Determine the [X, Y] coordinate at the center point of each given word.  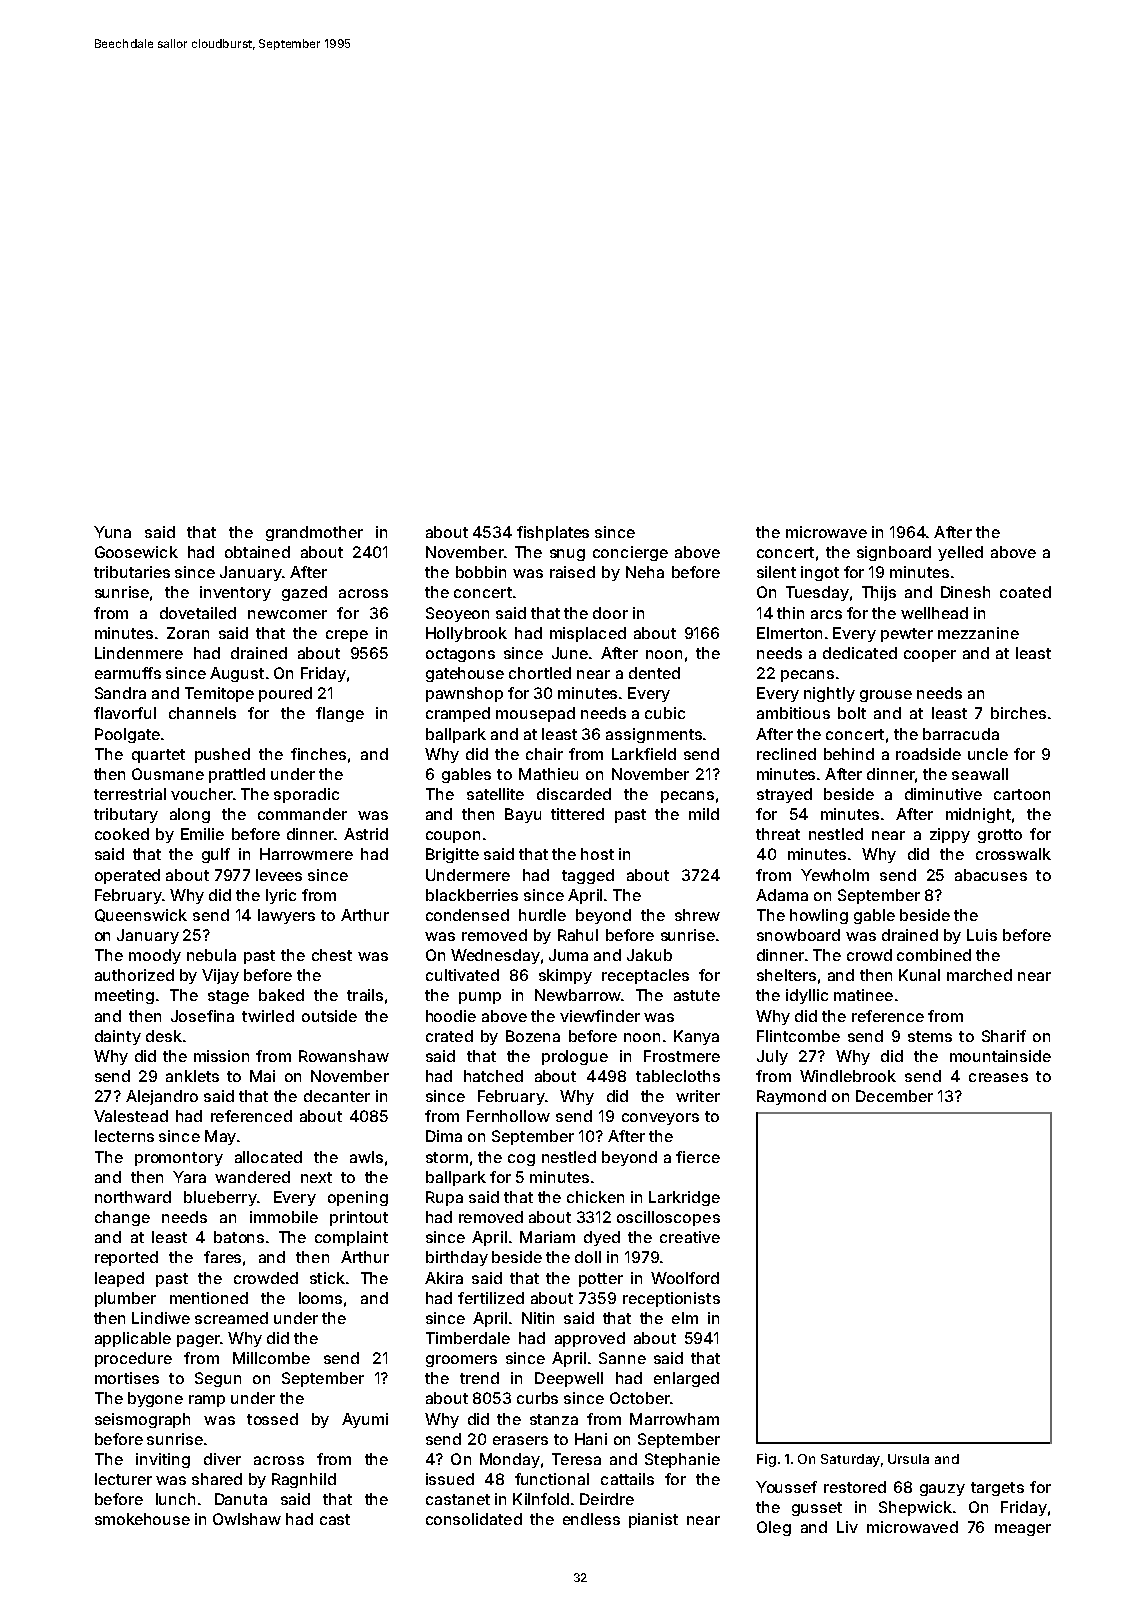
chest [332, 955]
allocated [268, 1157]
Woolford [685, 1278]
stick [327, 1278]
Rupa [444, 1198]
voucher [202, 794]
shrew [697, 915]
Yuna [112, 532]
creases [998, 1077]
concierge [630, 553]
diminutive [943, 794]
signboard [894, 553]
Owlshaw [247, 1519]
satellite [495, 794]
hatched [493, 1076]
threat [778, 834]
